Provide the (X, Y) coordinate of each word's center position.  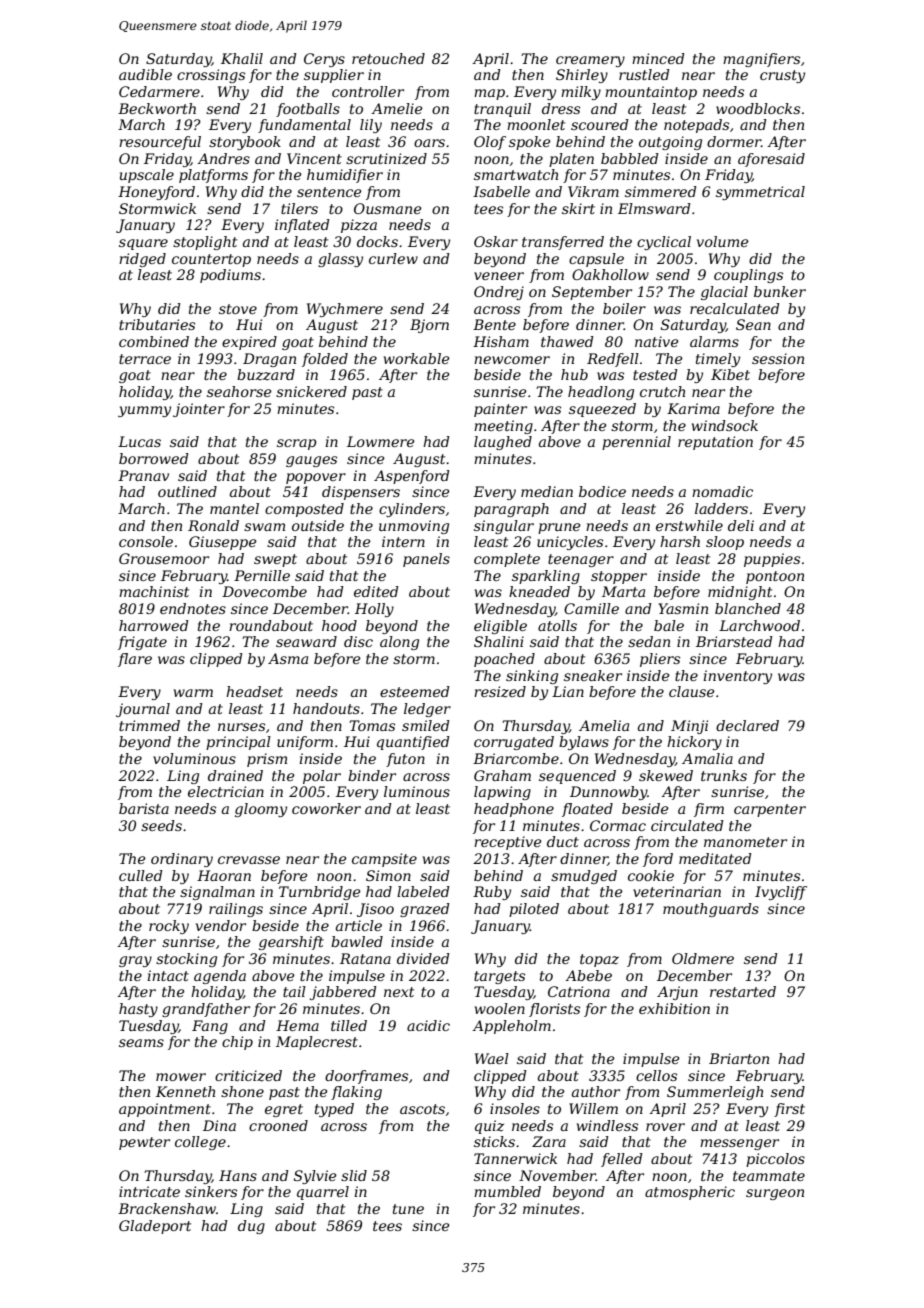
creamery (590, 61)
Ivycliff (781, 893)
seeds (161, 825)
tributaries (157, 324)
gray (135, 961)
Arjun (677, 993)
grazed (425, 910)
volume (723, 241)
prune (559, 528)
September (592, 293)
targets (499, 977)
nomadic (722, 491)
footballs (308, 110)
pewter (144, 1143)
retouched (388, 58)
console (146, 541)
